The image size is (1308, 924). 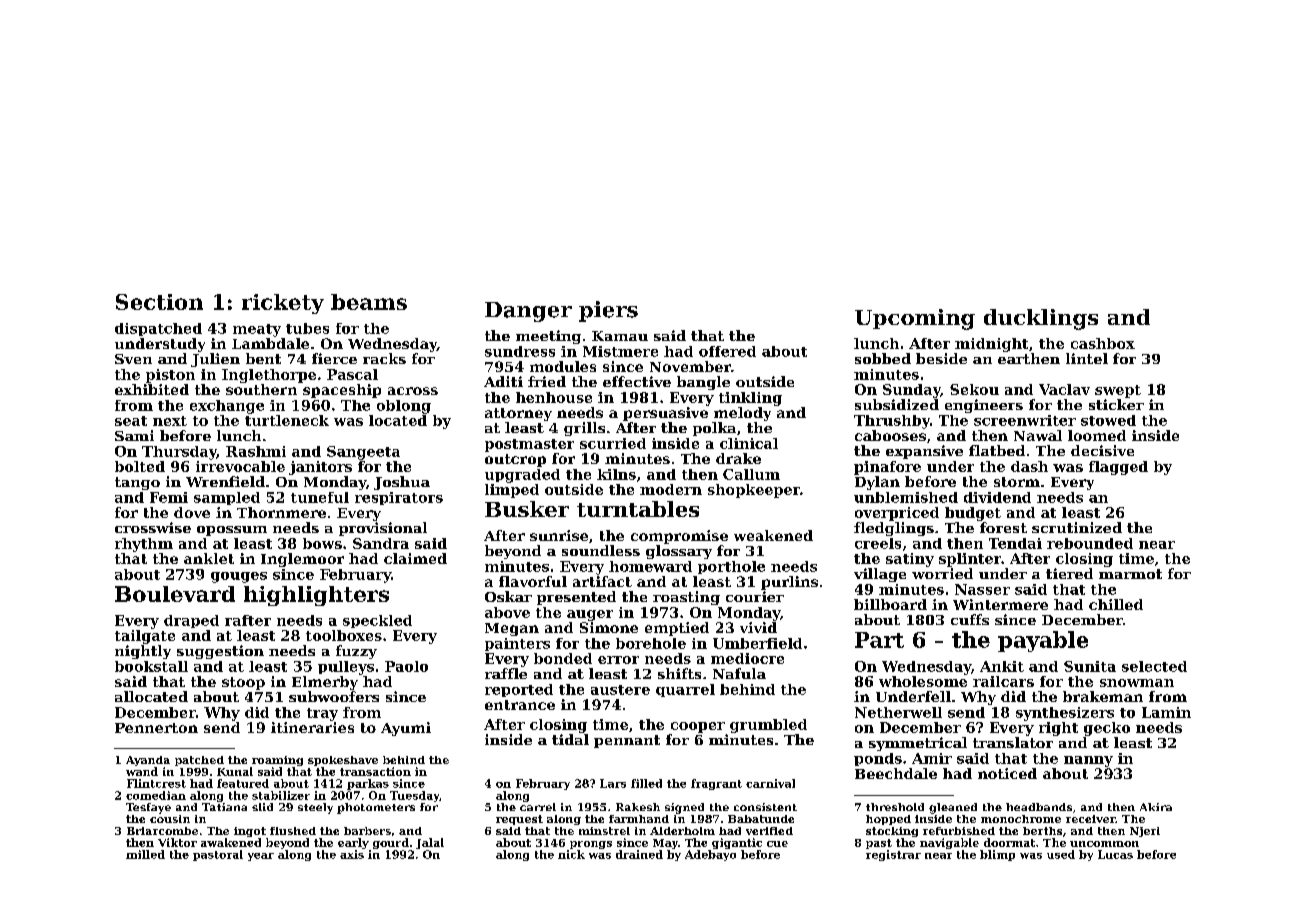 I want to click on Section, so click(x=159, y=302).
